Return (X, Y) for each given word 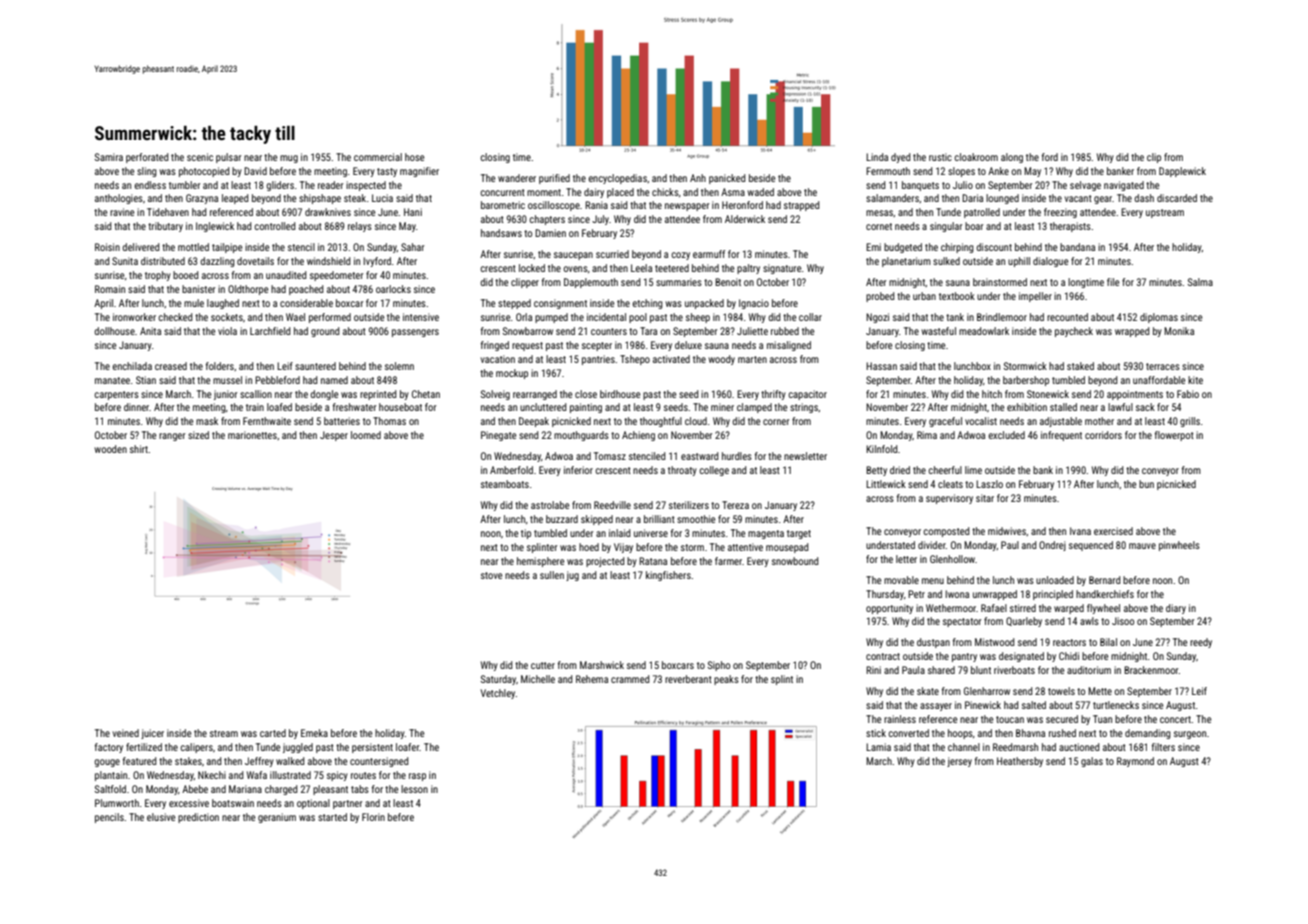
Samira (109, 157)
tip (526, 534)
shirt (139, 449)
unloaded (1055, 580)
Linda (877, 157)
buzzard (562, 519)
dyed (901, 158)
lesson (414, 789)
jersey (959, 762)
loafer (408, 747)
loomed (366, 435)
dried (900, 470)
